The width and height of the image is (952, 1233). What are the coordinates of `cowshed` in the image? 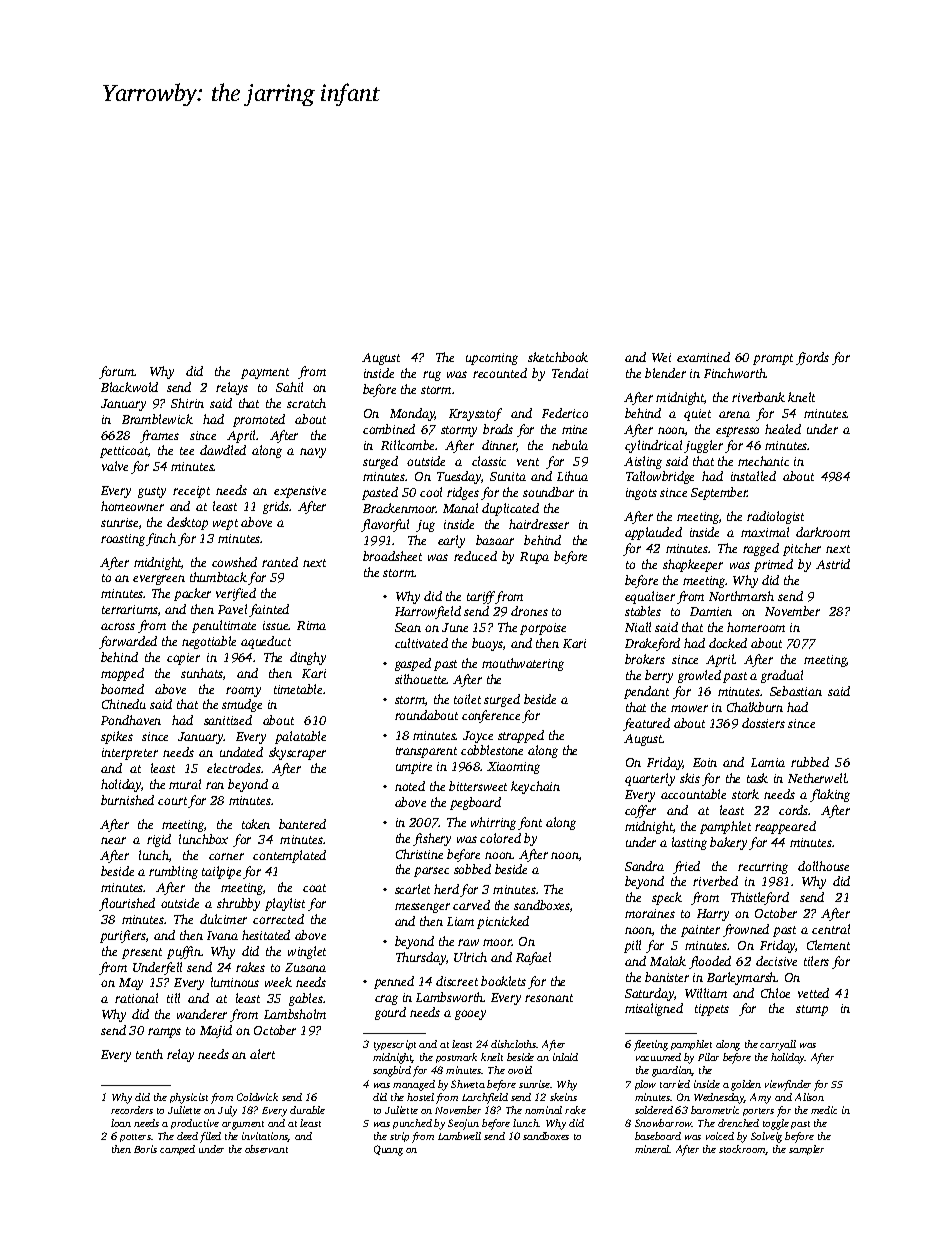 It's located at (234, 562).
